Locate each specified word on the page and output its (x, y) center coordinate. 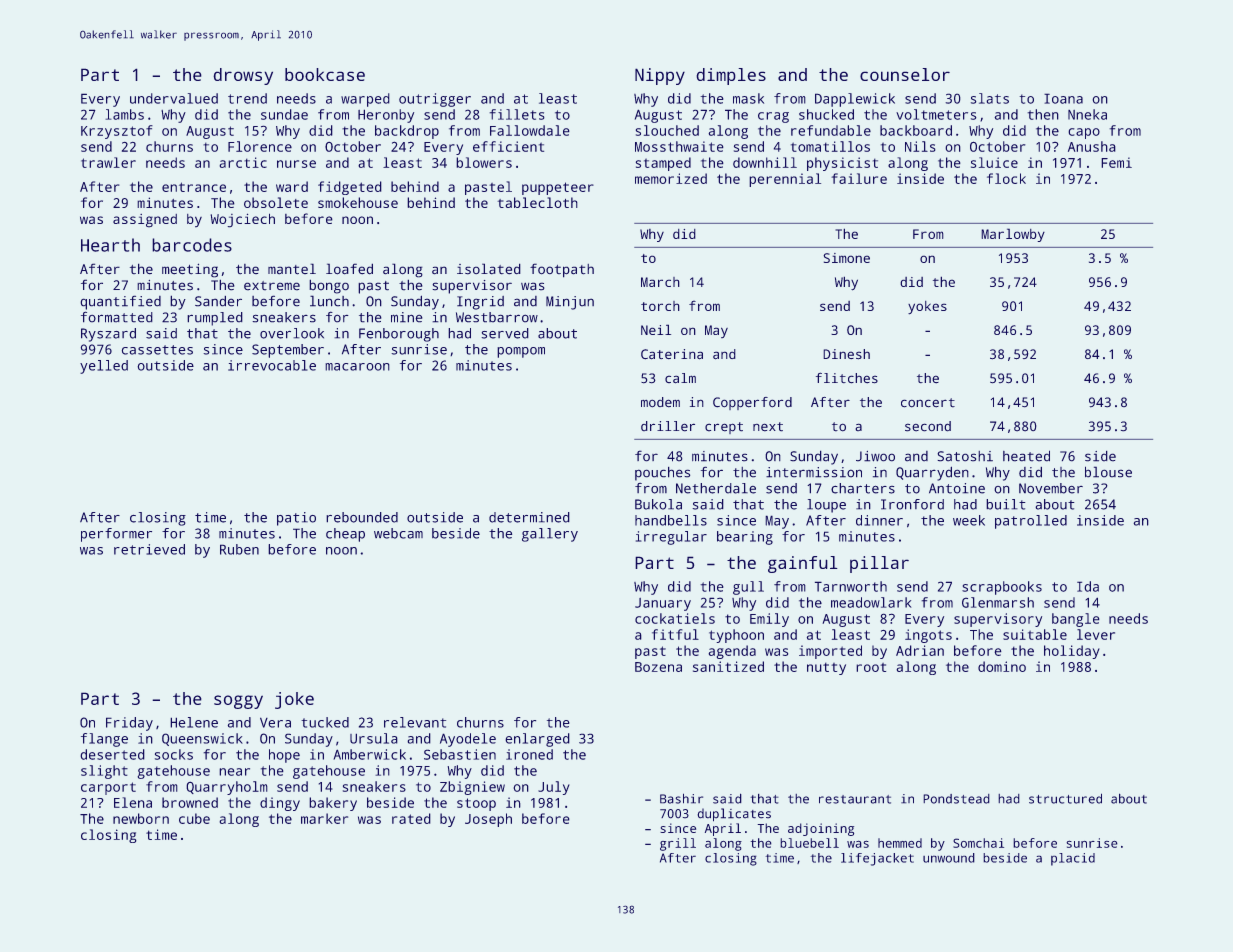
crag (773, 117)
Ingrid (480, 303)
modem (660, 402)
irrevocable (272, 365)
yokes (927, 308)
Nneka (1087, 114)
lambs (124, 114)
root (871, 667)
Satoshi (965, 456)
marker (324, 818)
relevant (415, 722)
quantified (120, 302)
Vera (275, 722)
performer (116, 535)
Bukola (658, 504)
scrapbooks (1002, 588)
